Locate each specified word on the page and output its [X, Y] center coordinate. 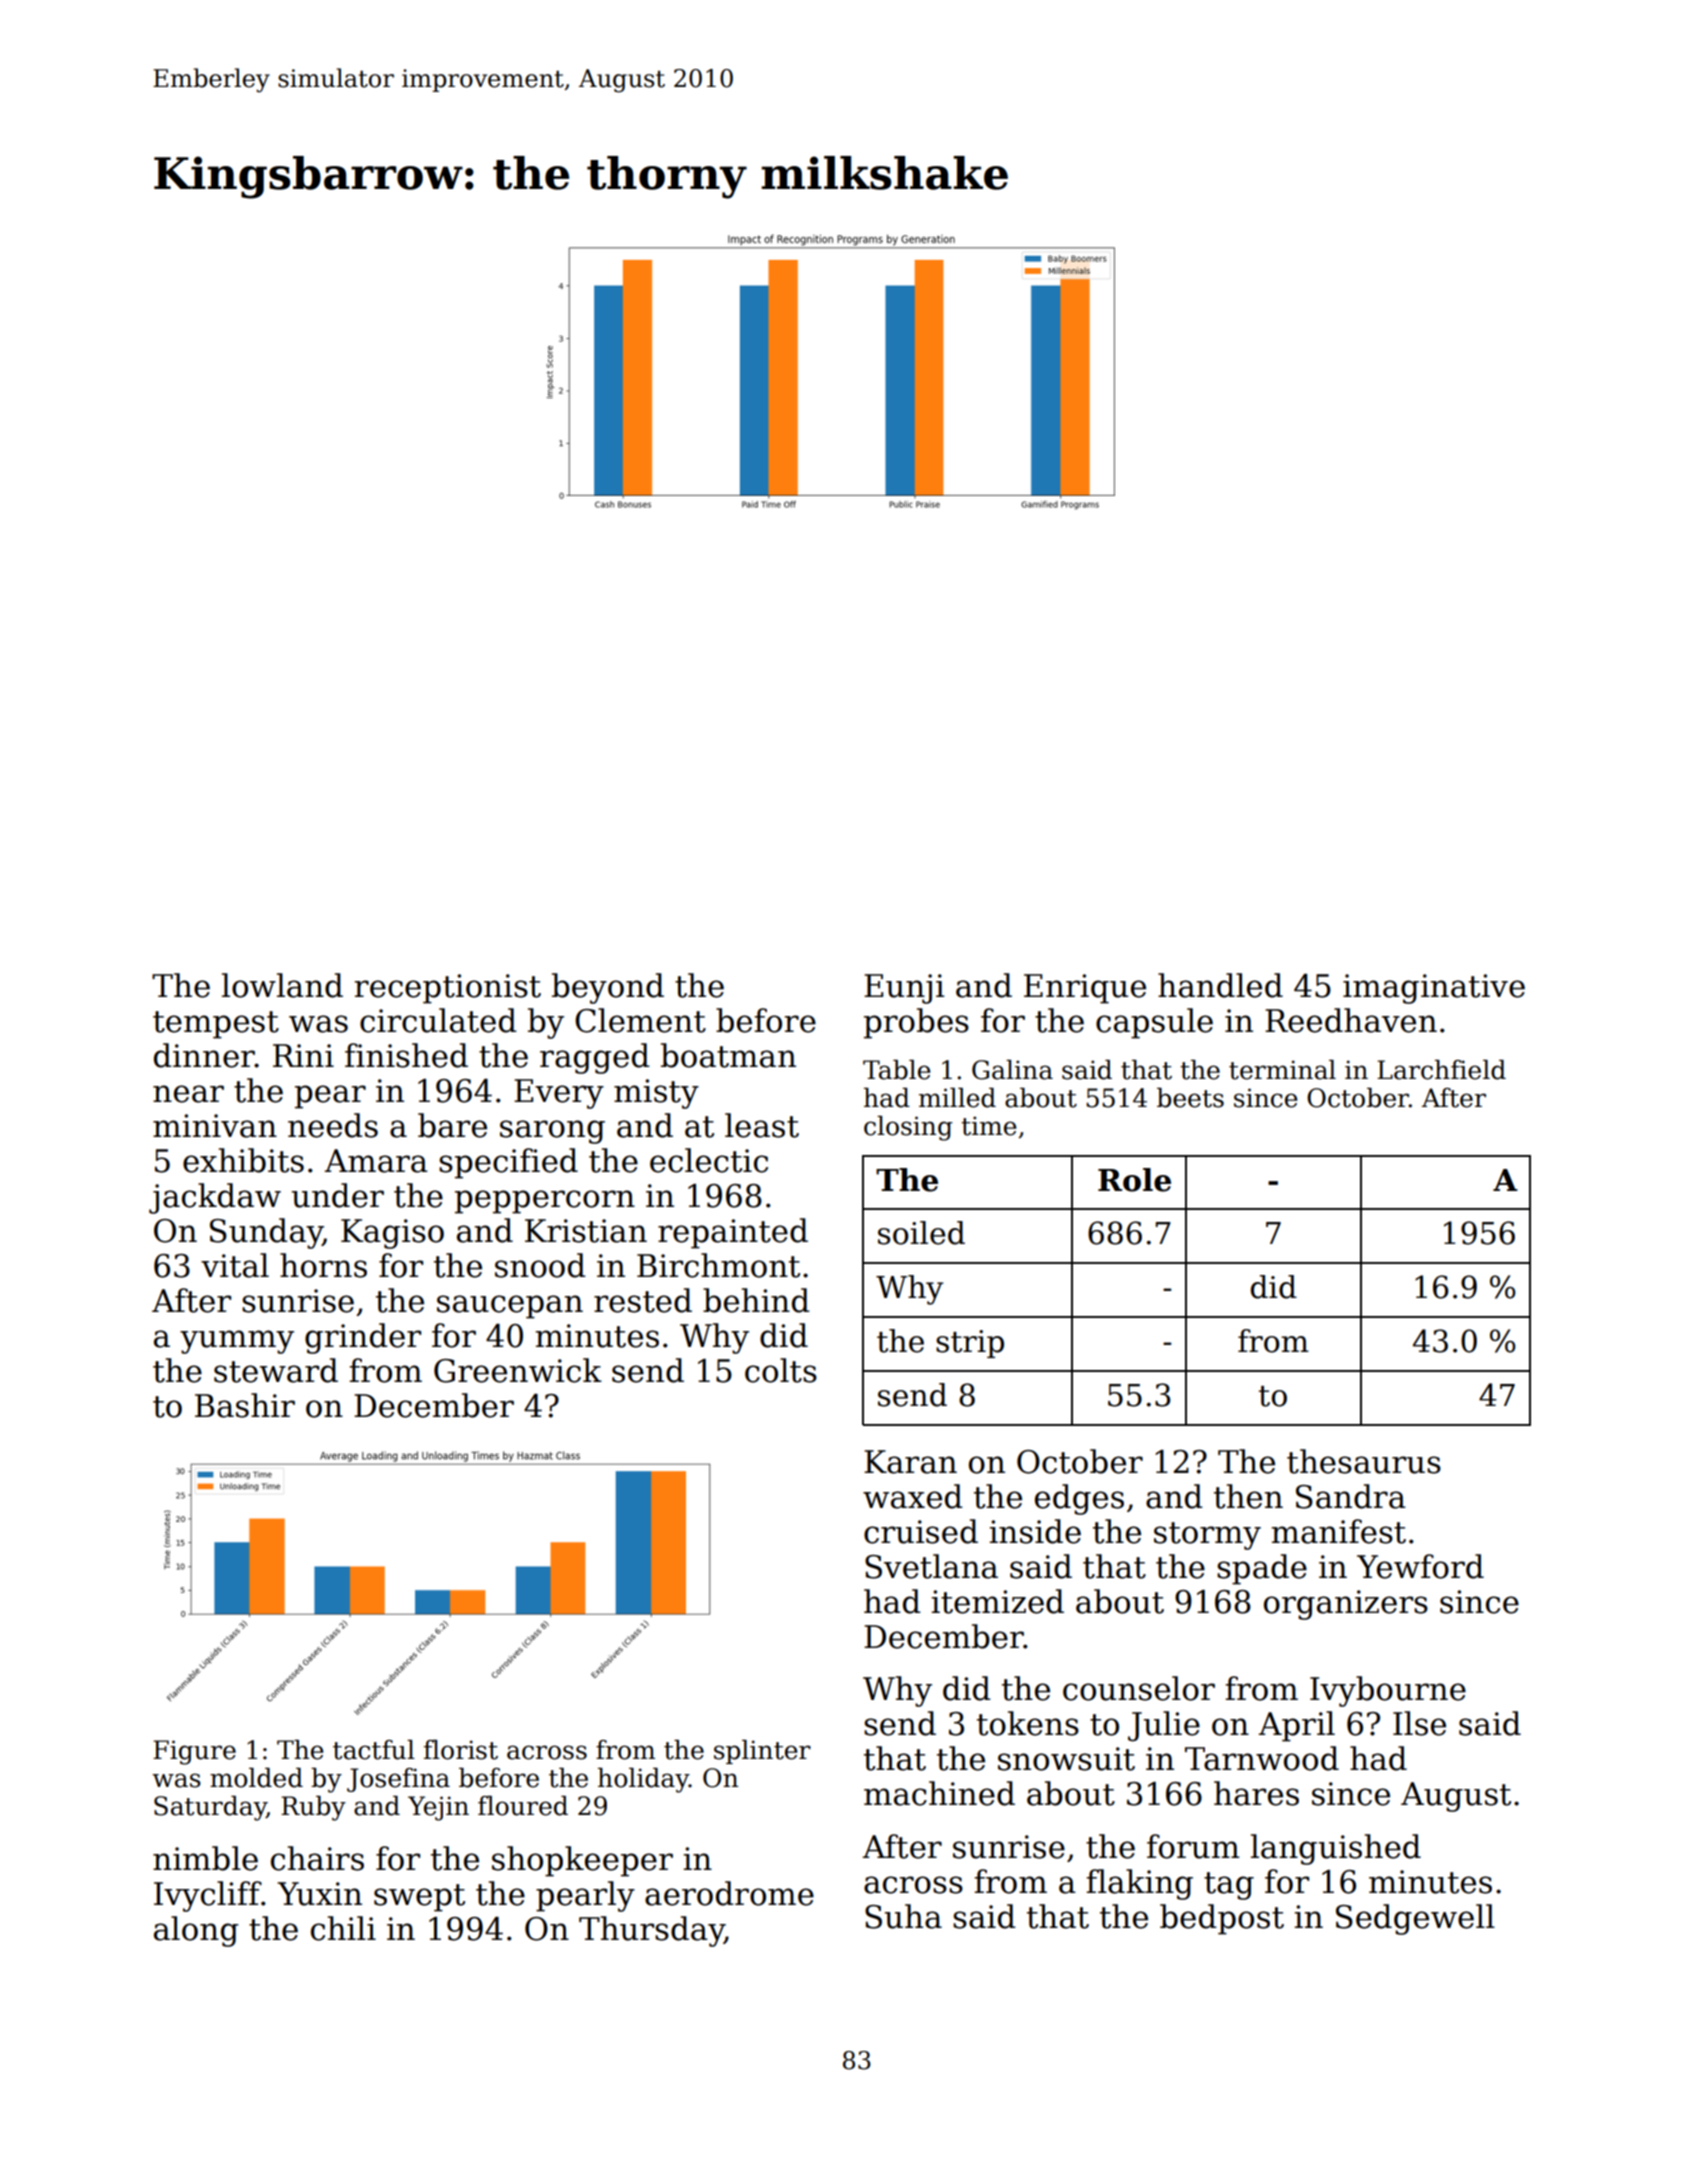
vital [235, 1265]
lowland [282, 985]
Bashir [245, 1405]
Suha [903, 1916]
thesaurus [1364, 1461]
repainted [733, 1233]
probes [916, 1023]
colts [781, 1370]
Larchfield [1441, 1070]
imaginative [1434, 989]
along [196, 1931]
